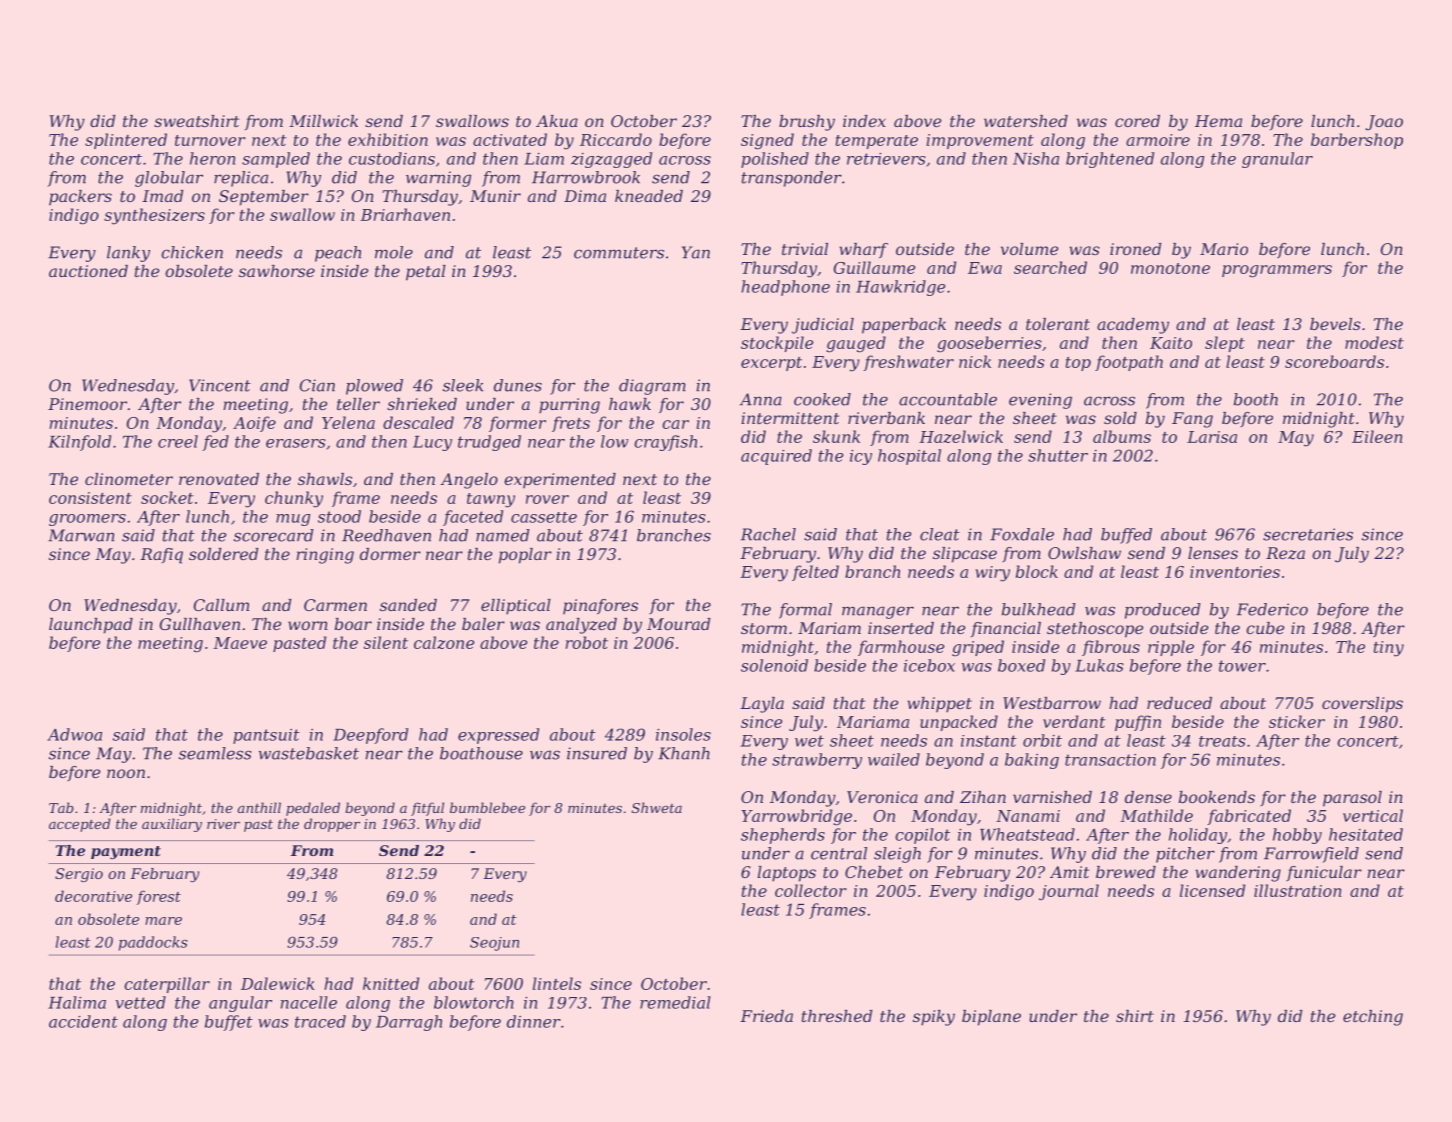  I want to click on dropper, so click(332, 825).
